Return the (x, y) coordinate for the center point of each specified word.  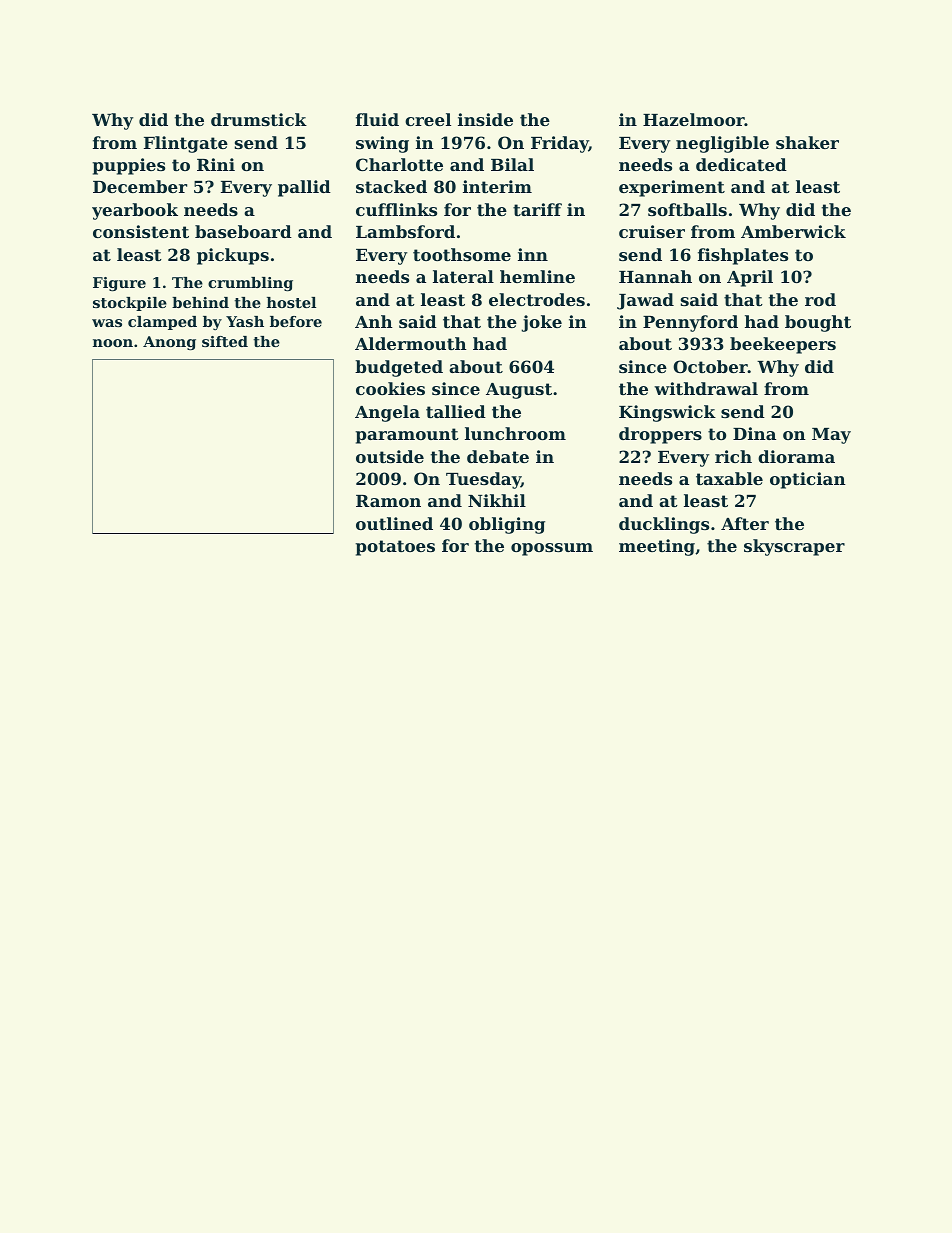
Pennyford (690, 323)
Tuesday (483, 480)
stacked (391, 186)
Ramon (388, 501)
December (140, 186)
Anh (374, 321)
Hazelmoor (694, 119)
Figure (119, 284)
